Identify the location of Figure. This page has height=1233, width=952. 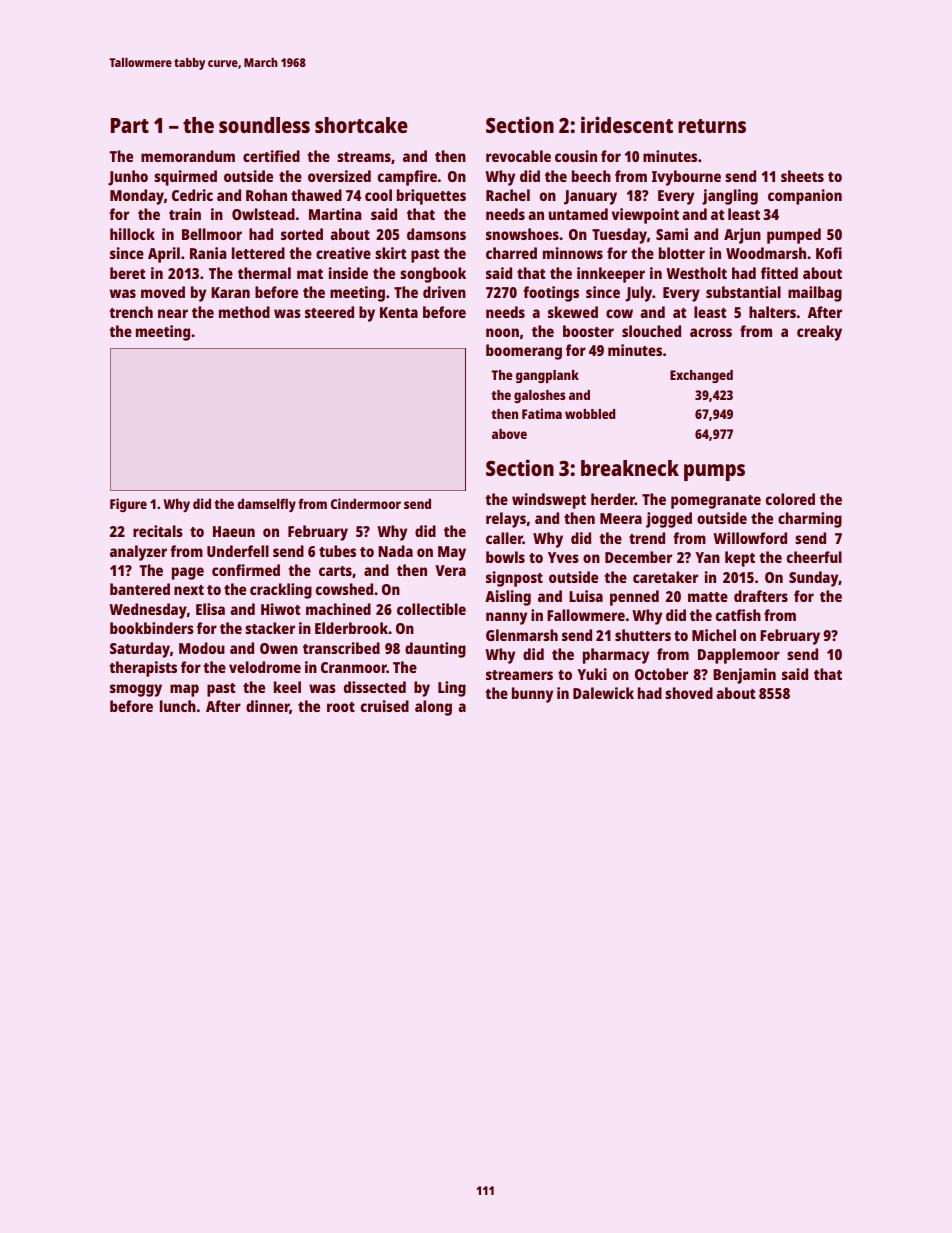
(128, 505).
